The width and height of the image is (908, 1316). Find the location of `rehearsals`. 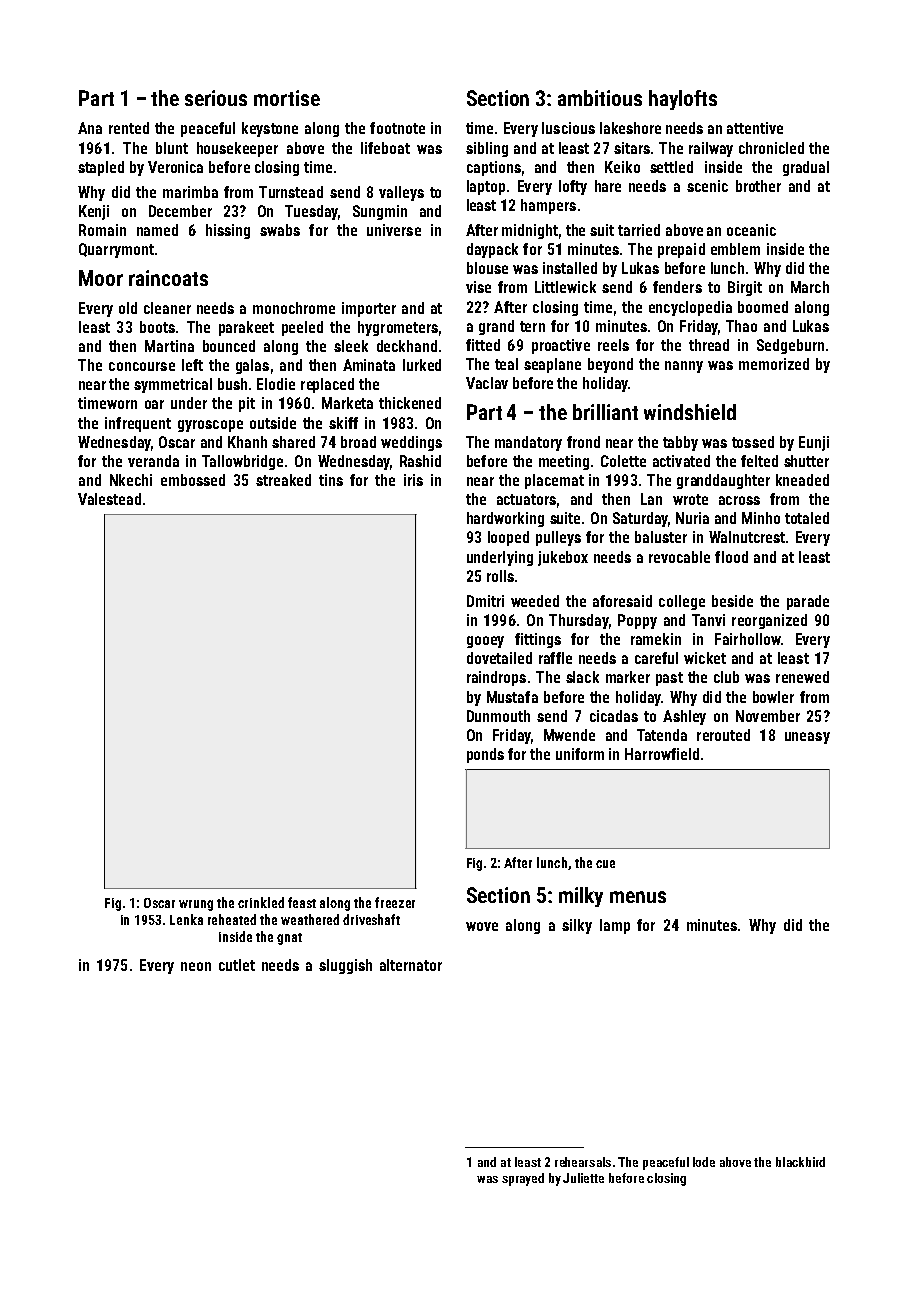

rehearsals is located at coordinates (583, 1162).
